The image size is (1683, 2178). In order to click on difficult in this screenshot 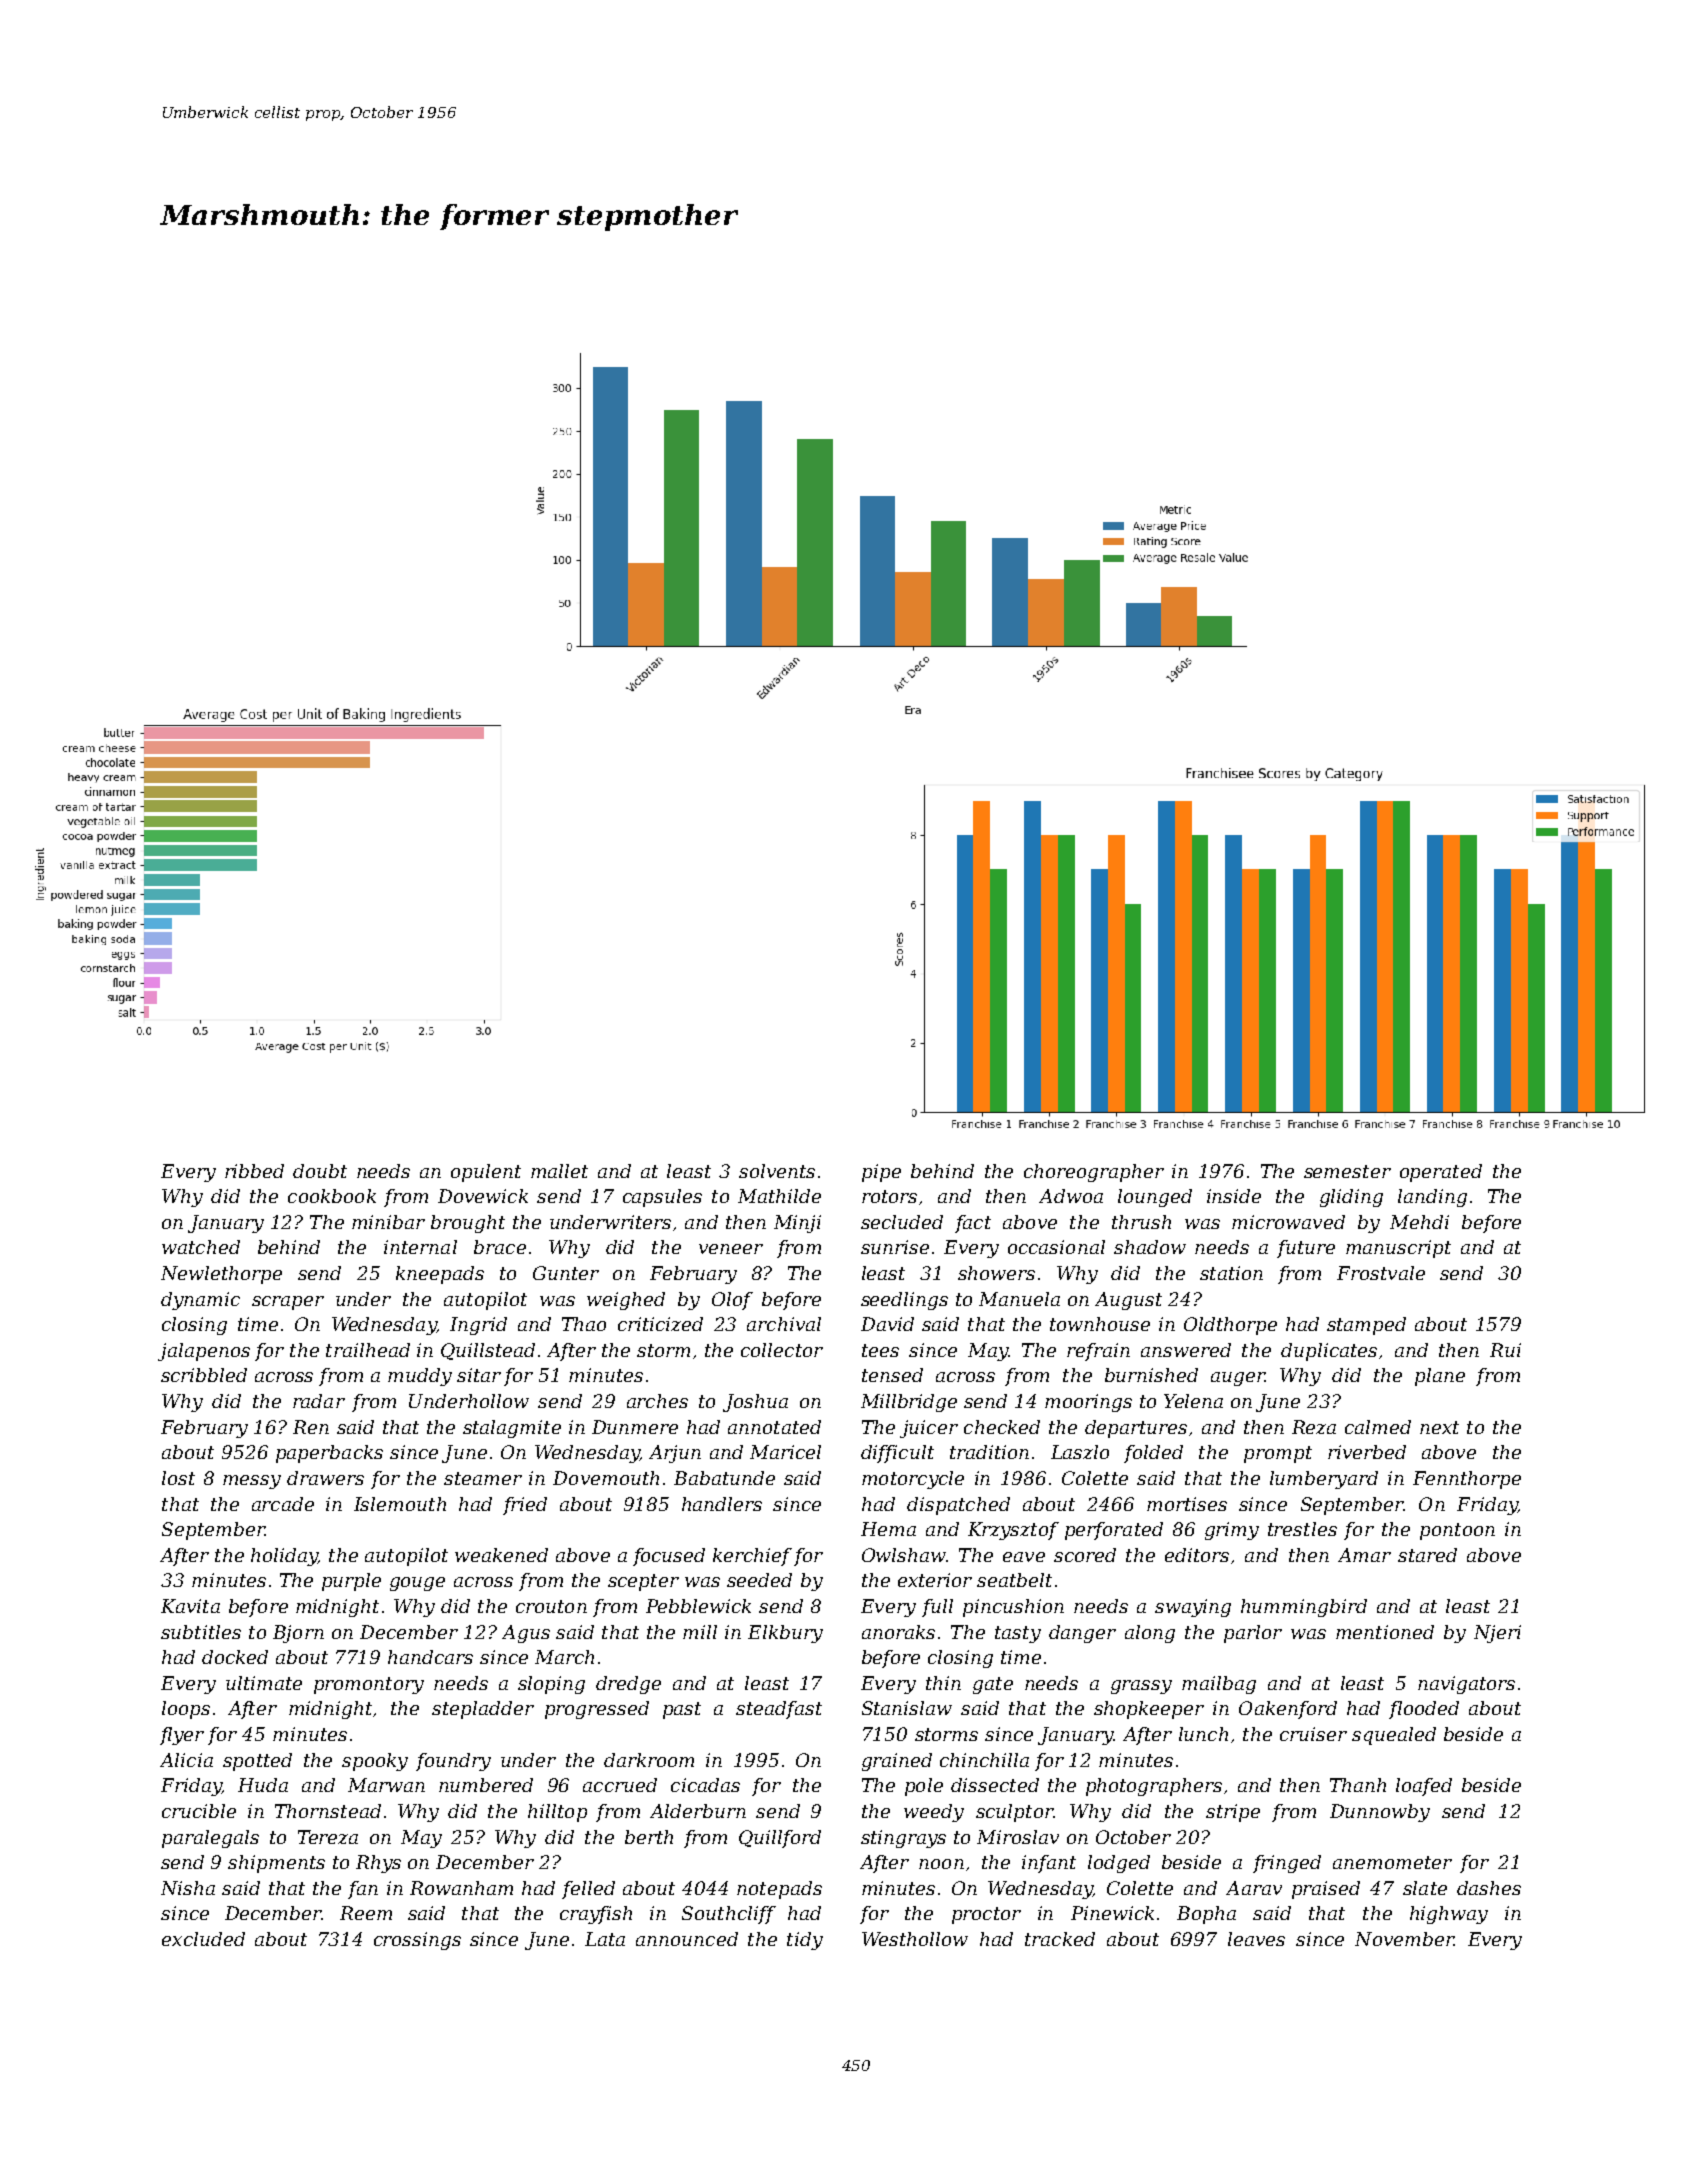, I will do `click(897, 1454)`.
